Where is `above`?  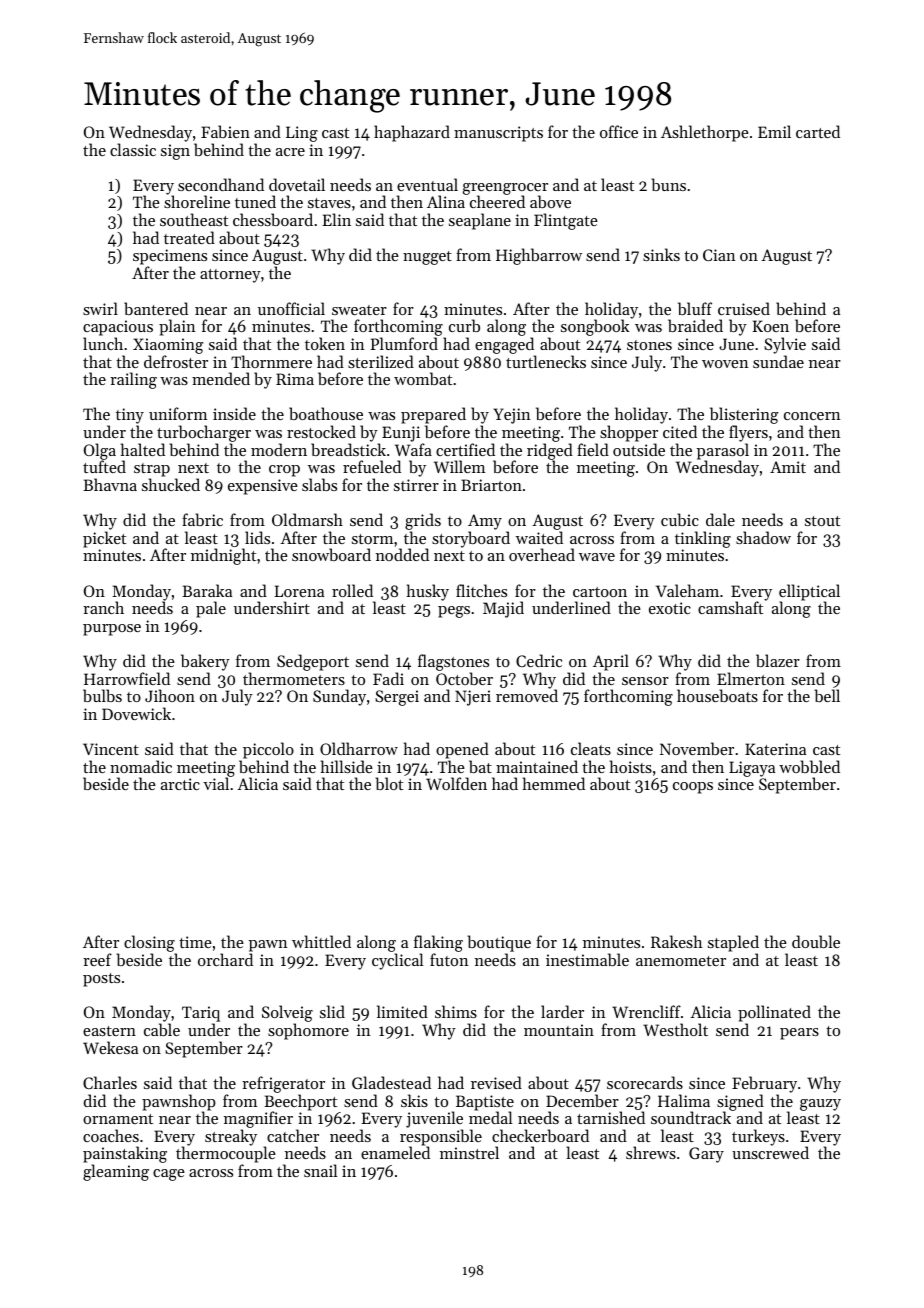
above is located at coordinates (550, 201).
